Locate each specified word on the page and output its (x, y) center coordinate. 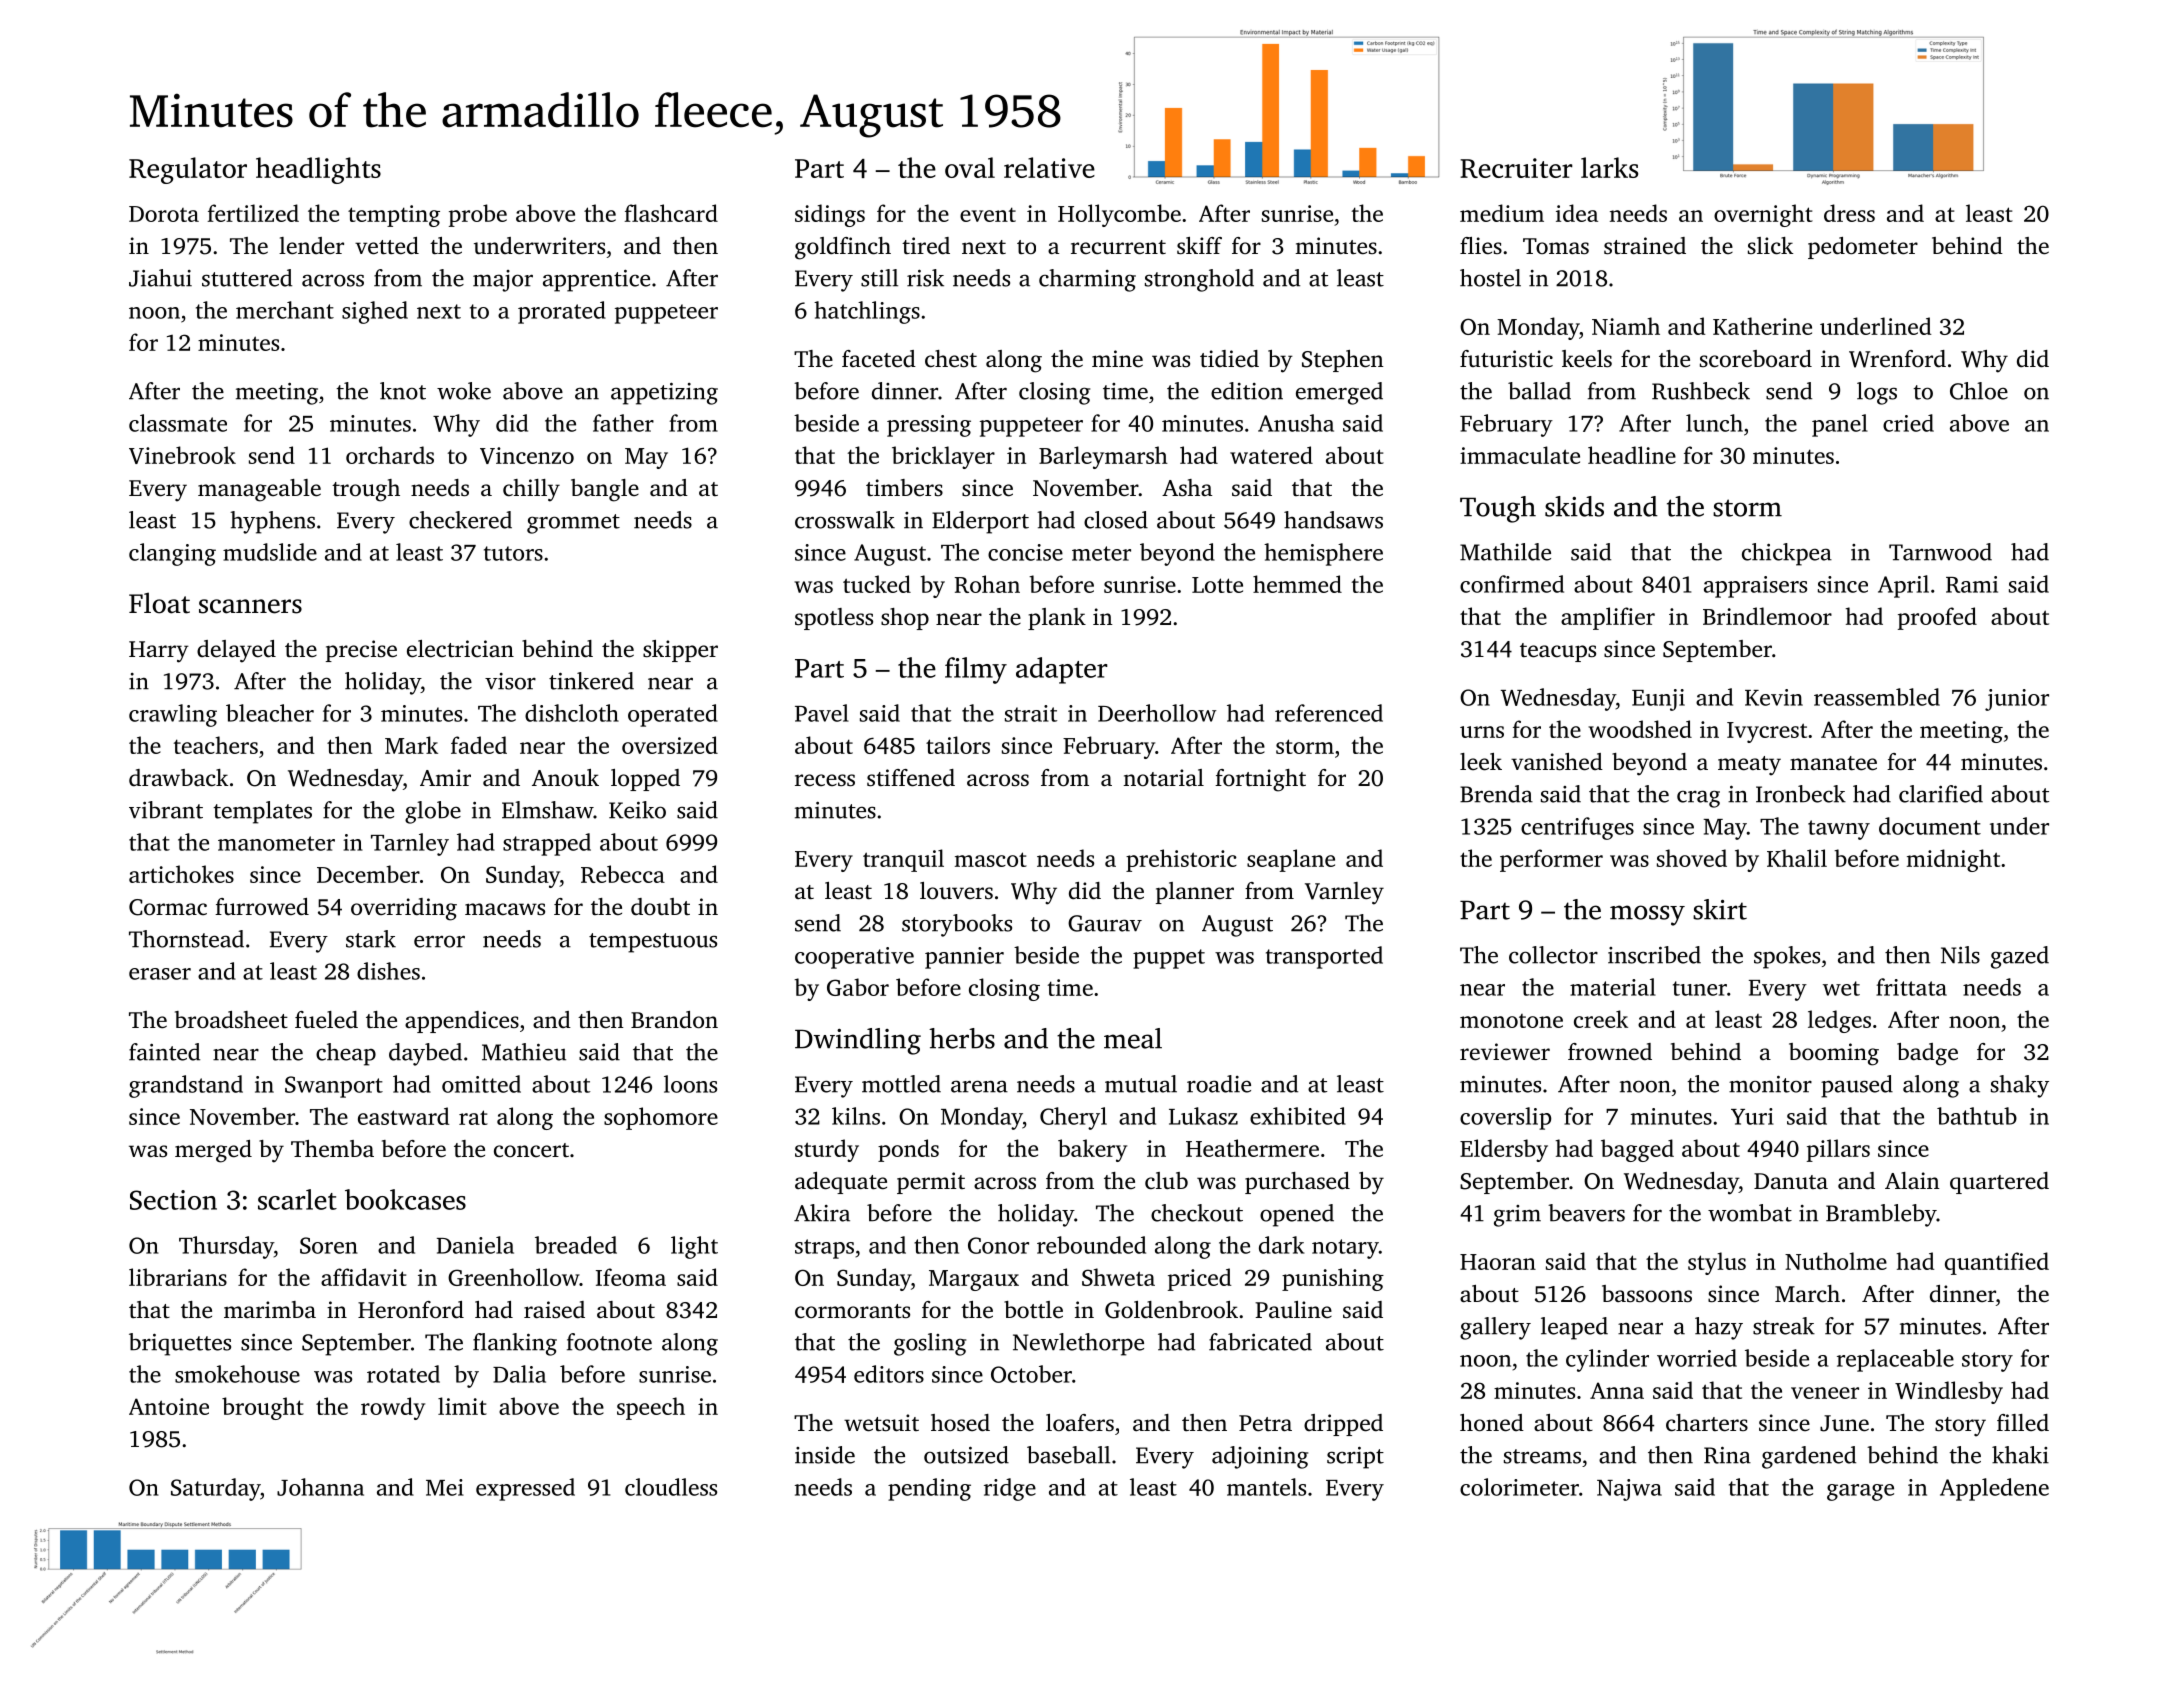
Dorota (164, 214)
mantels (1266, 1487)
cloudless (671, 1487)
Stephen (1343, 361)
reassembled (1877, 697)
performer (1551, 860)
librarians (178, 1277)
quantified (1997, 1263)
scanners (250, 606)
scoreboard (1756, 359)
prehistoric (1181, 860)
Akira (822, 1213)
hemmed (1297, 584)
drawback (178, 778)
